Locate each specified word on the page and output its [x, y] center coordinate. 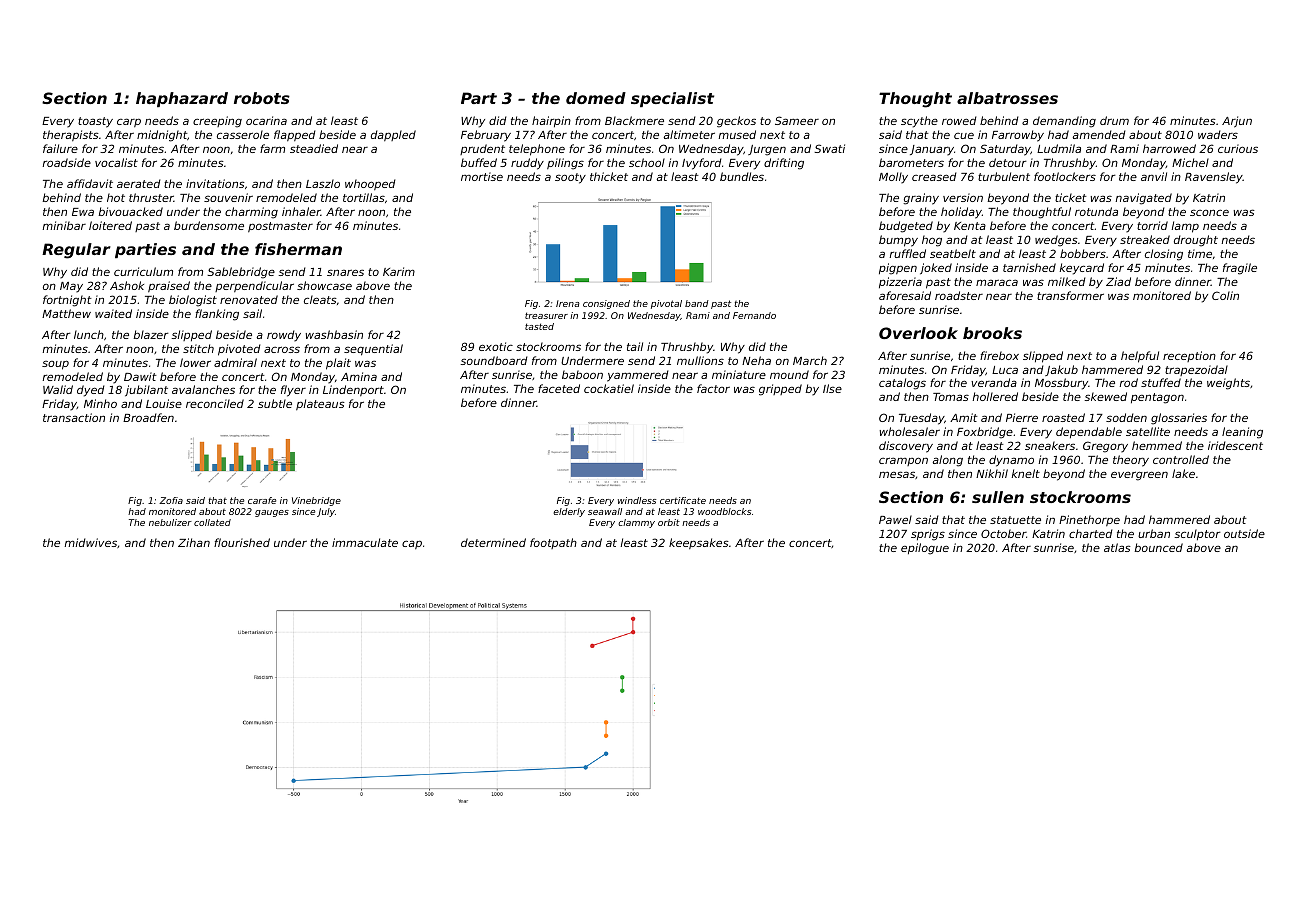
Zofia [171, 500]
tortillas [364, 197]
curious [1238, 148]
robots [262, 98]
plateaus [320, 404]
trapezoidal [1196, 370]
